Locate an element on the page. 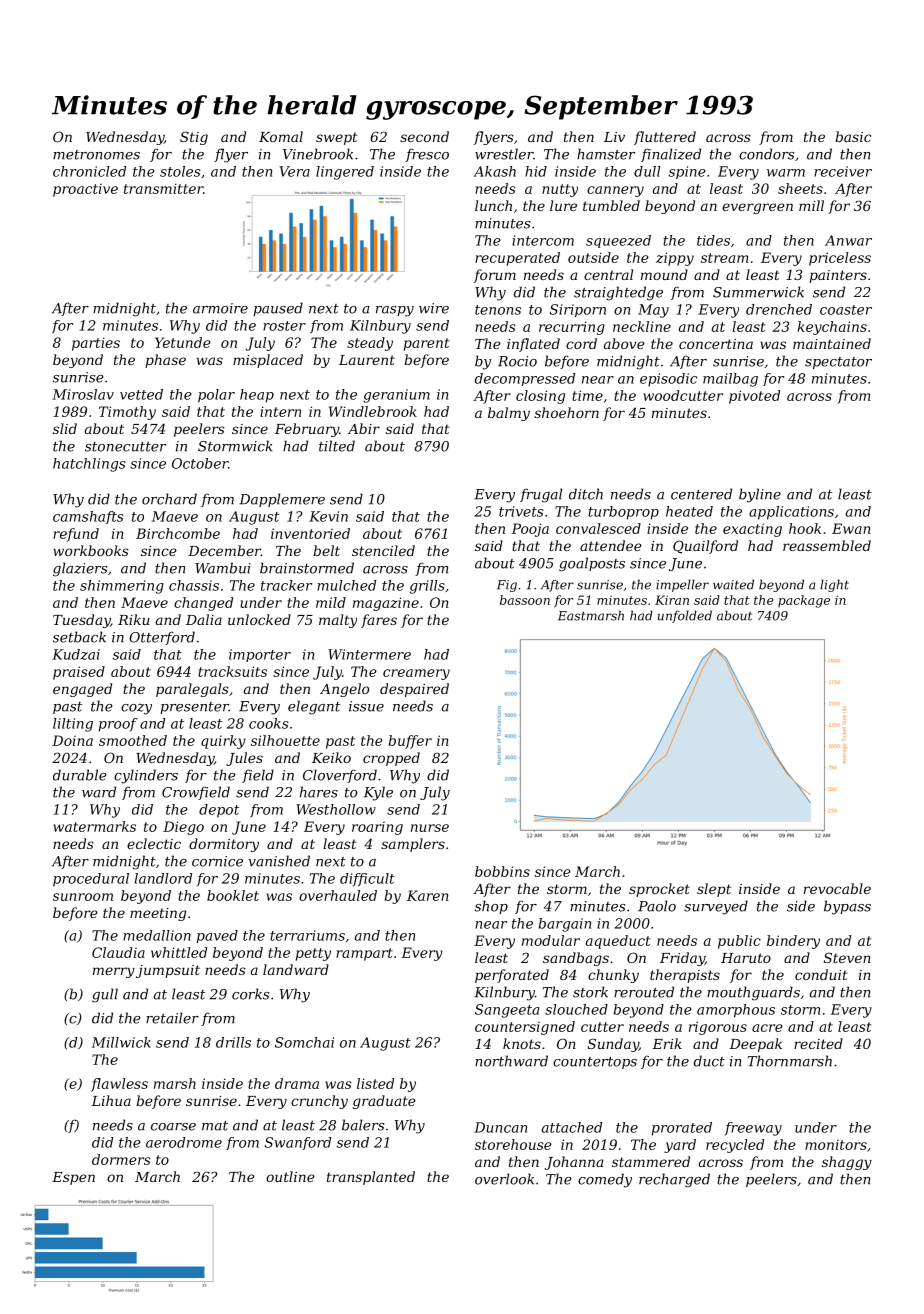 The image size is (924, 1314). depot is located at coordinates (219, 811).
